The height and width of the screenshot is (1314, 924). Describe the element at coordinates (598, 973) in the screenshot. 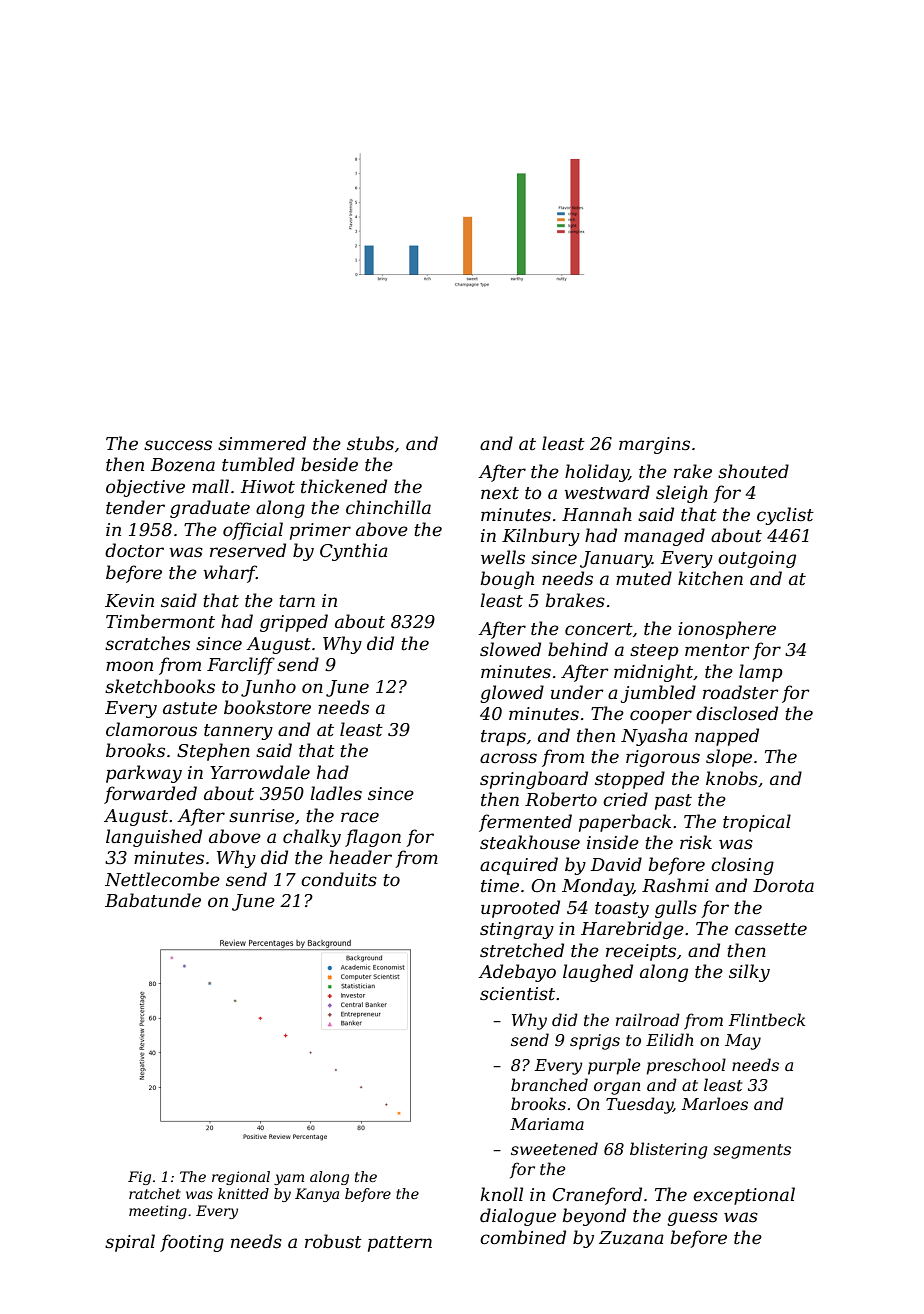

I see `laughed` at that location.
